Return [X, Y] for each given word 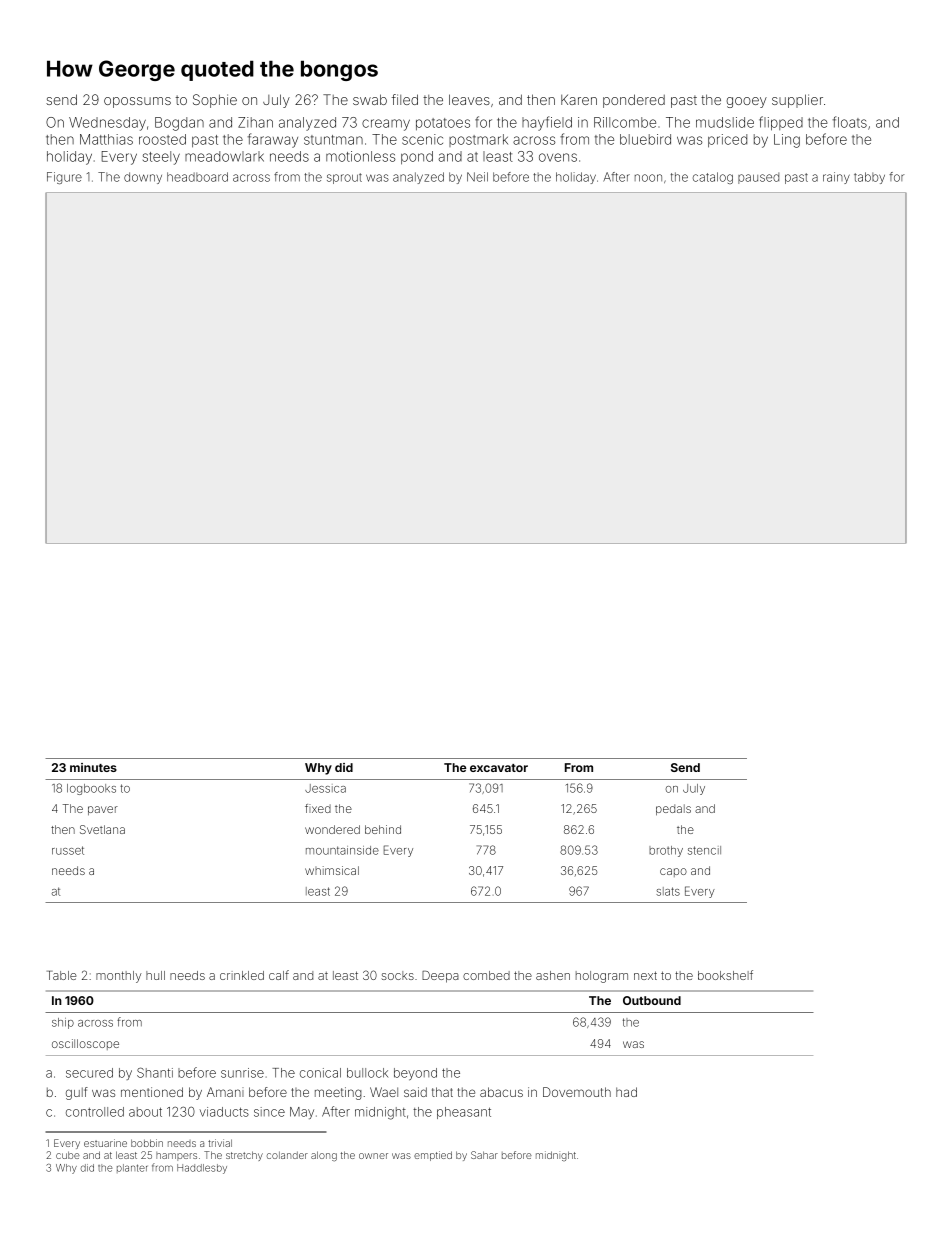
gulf [77, 1093]
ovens [558, 157]
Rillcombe [625, 122]
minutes [93, 767]
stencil [704, 850]
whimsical [332, 870]
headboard [197, 177]
